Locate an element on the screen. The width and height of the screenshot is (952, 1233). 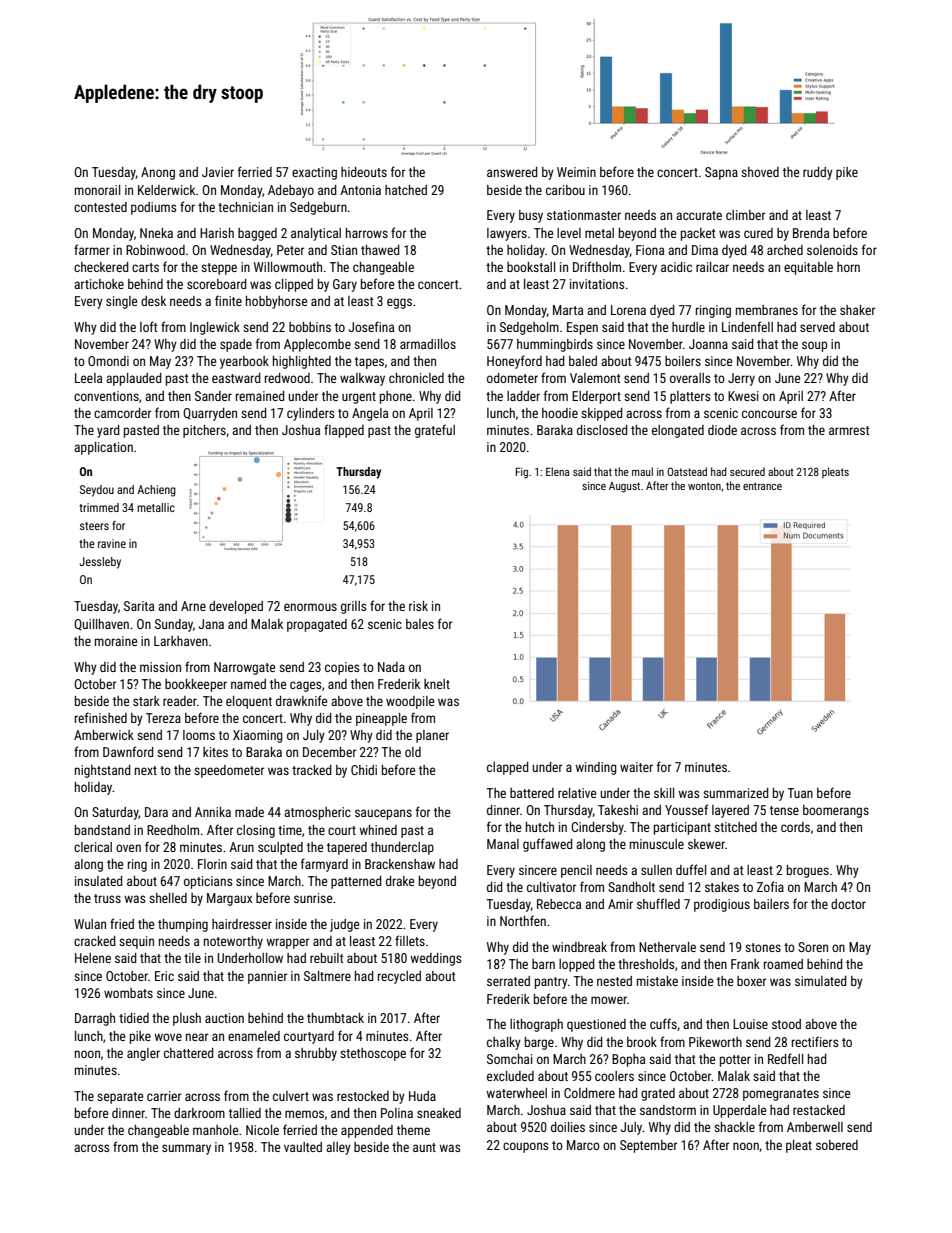
armrest is located at coordinates (849, 430).
